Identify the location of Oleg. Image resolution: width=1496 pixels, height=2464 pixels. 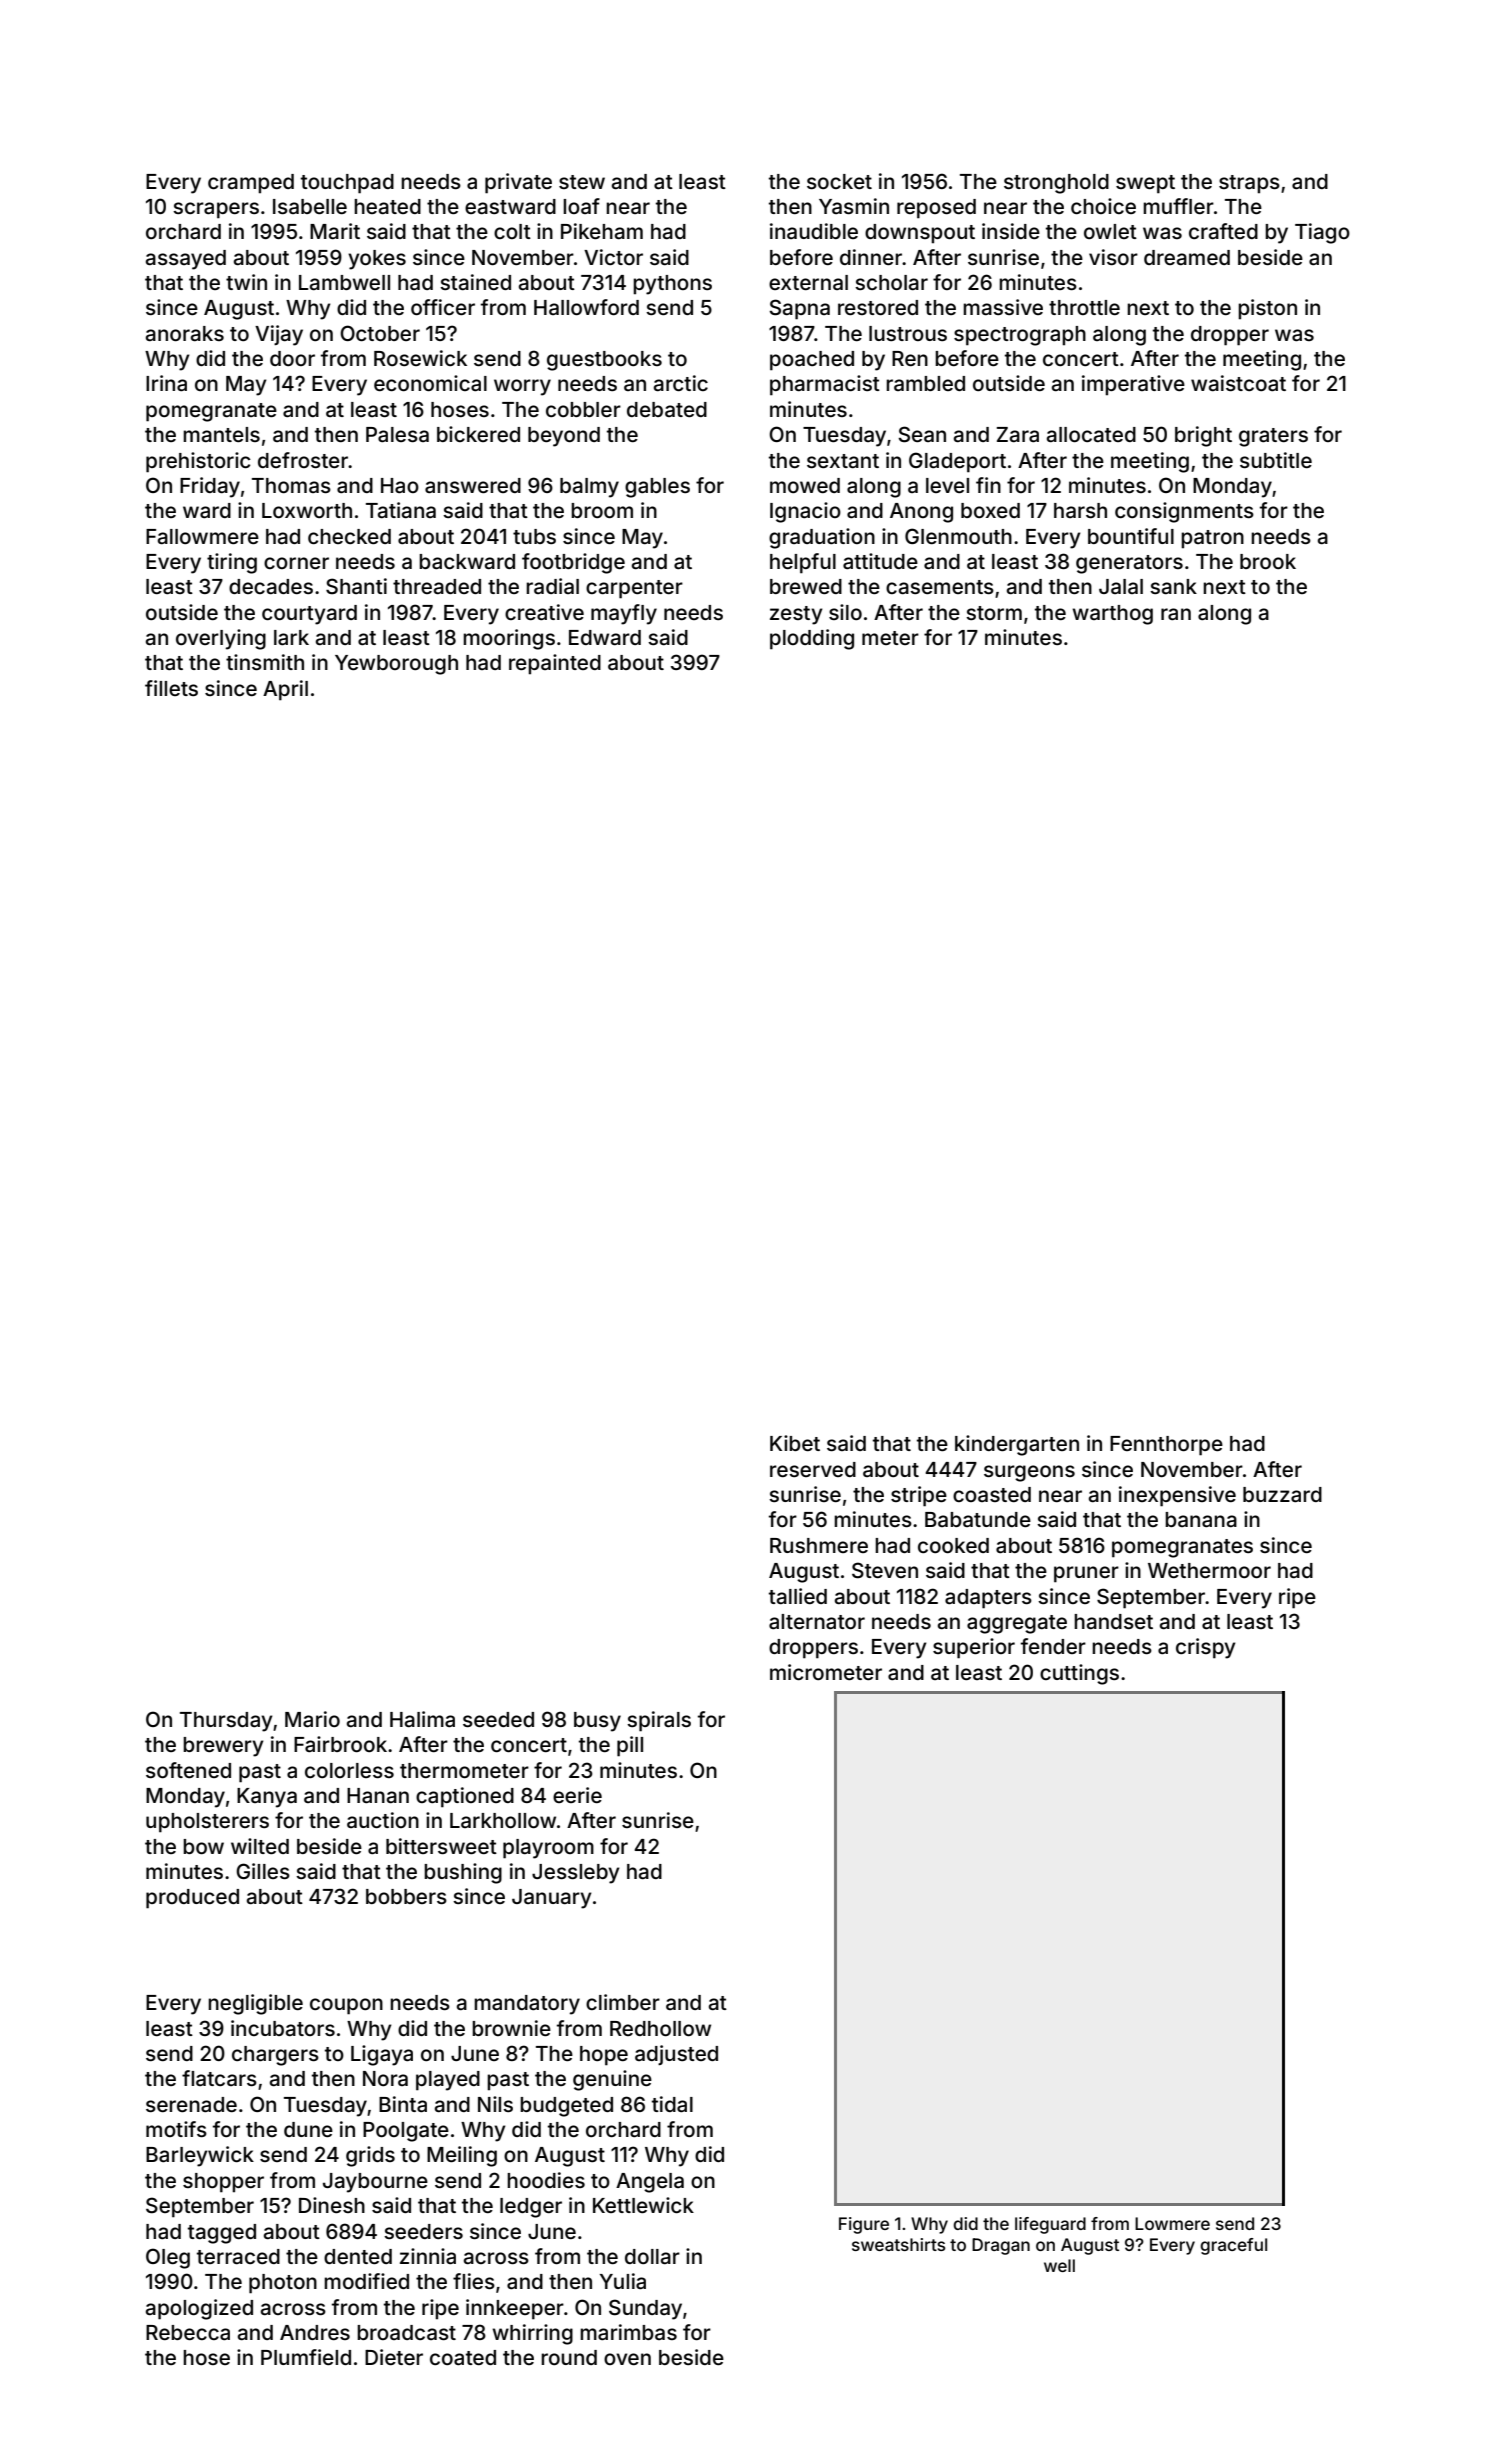
(168, 2258).
